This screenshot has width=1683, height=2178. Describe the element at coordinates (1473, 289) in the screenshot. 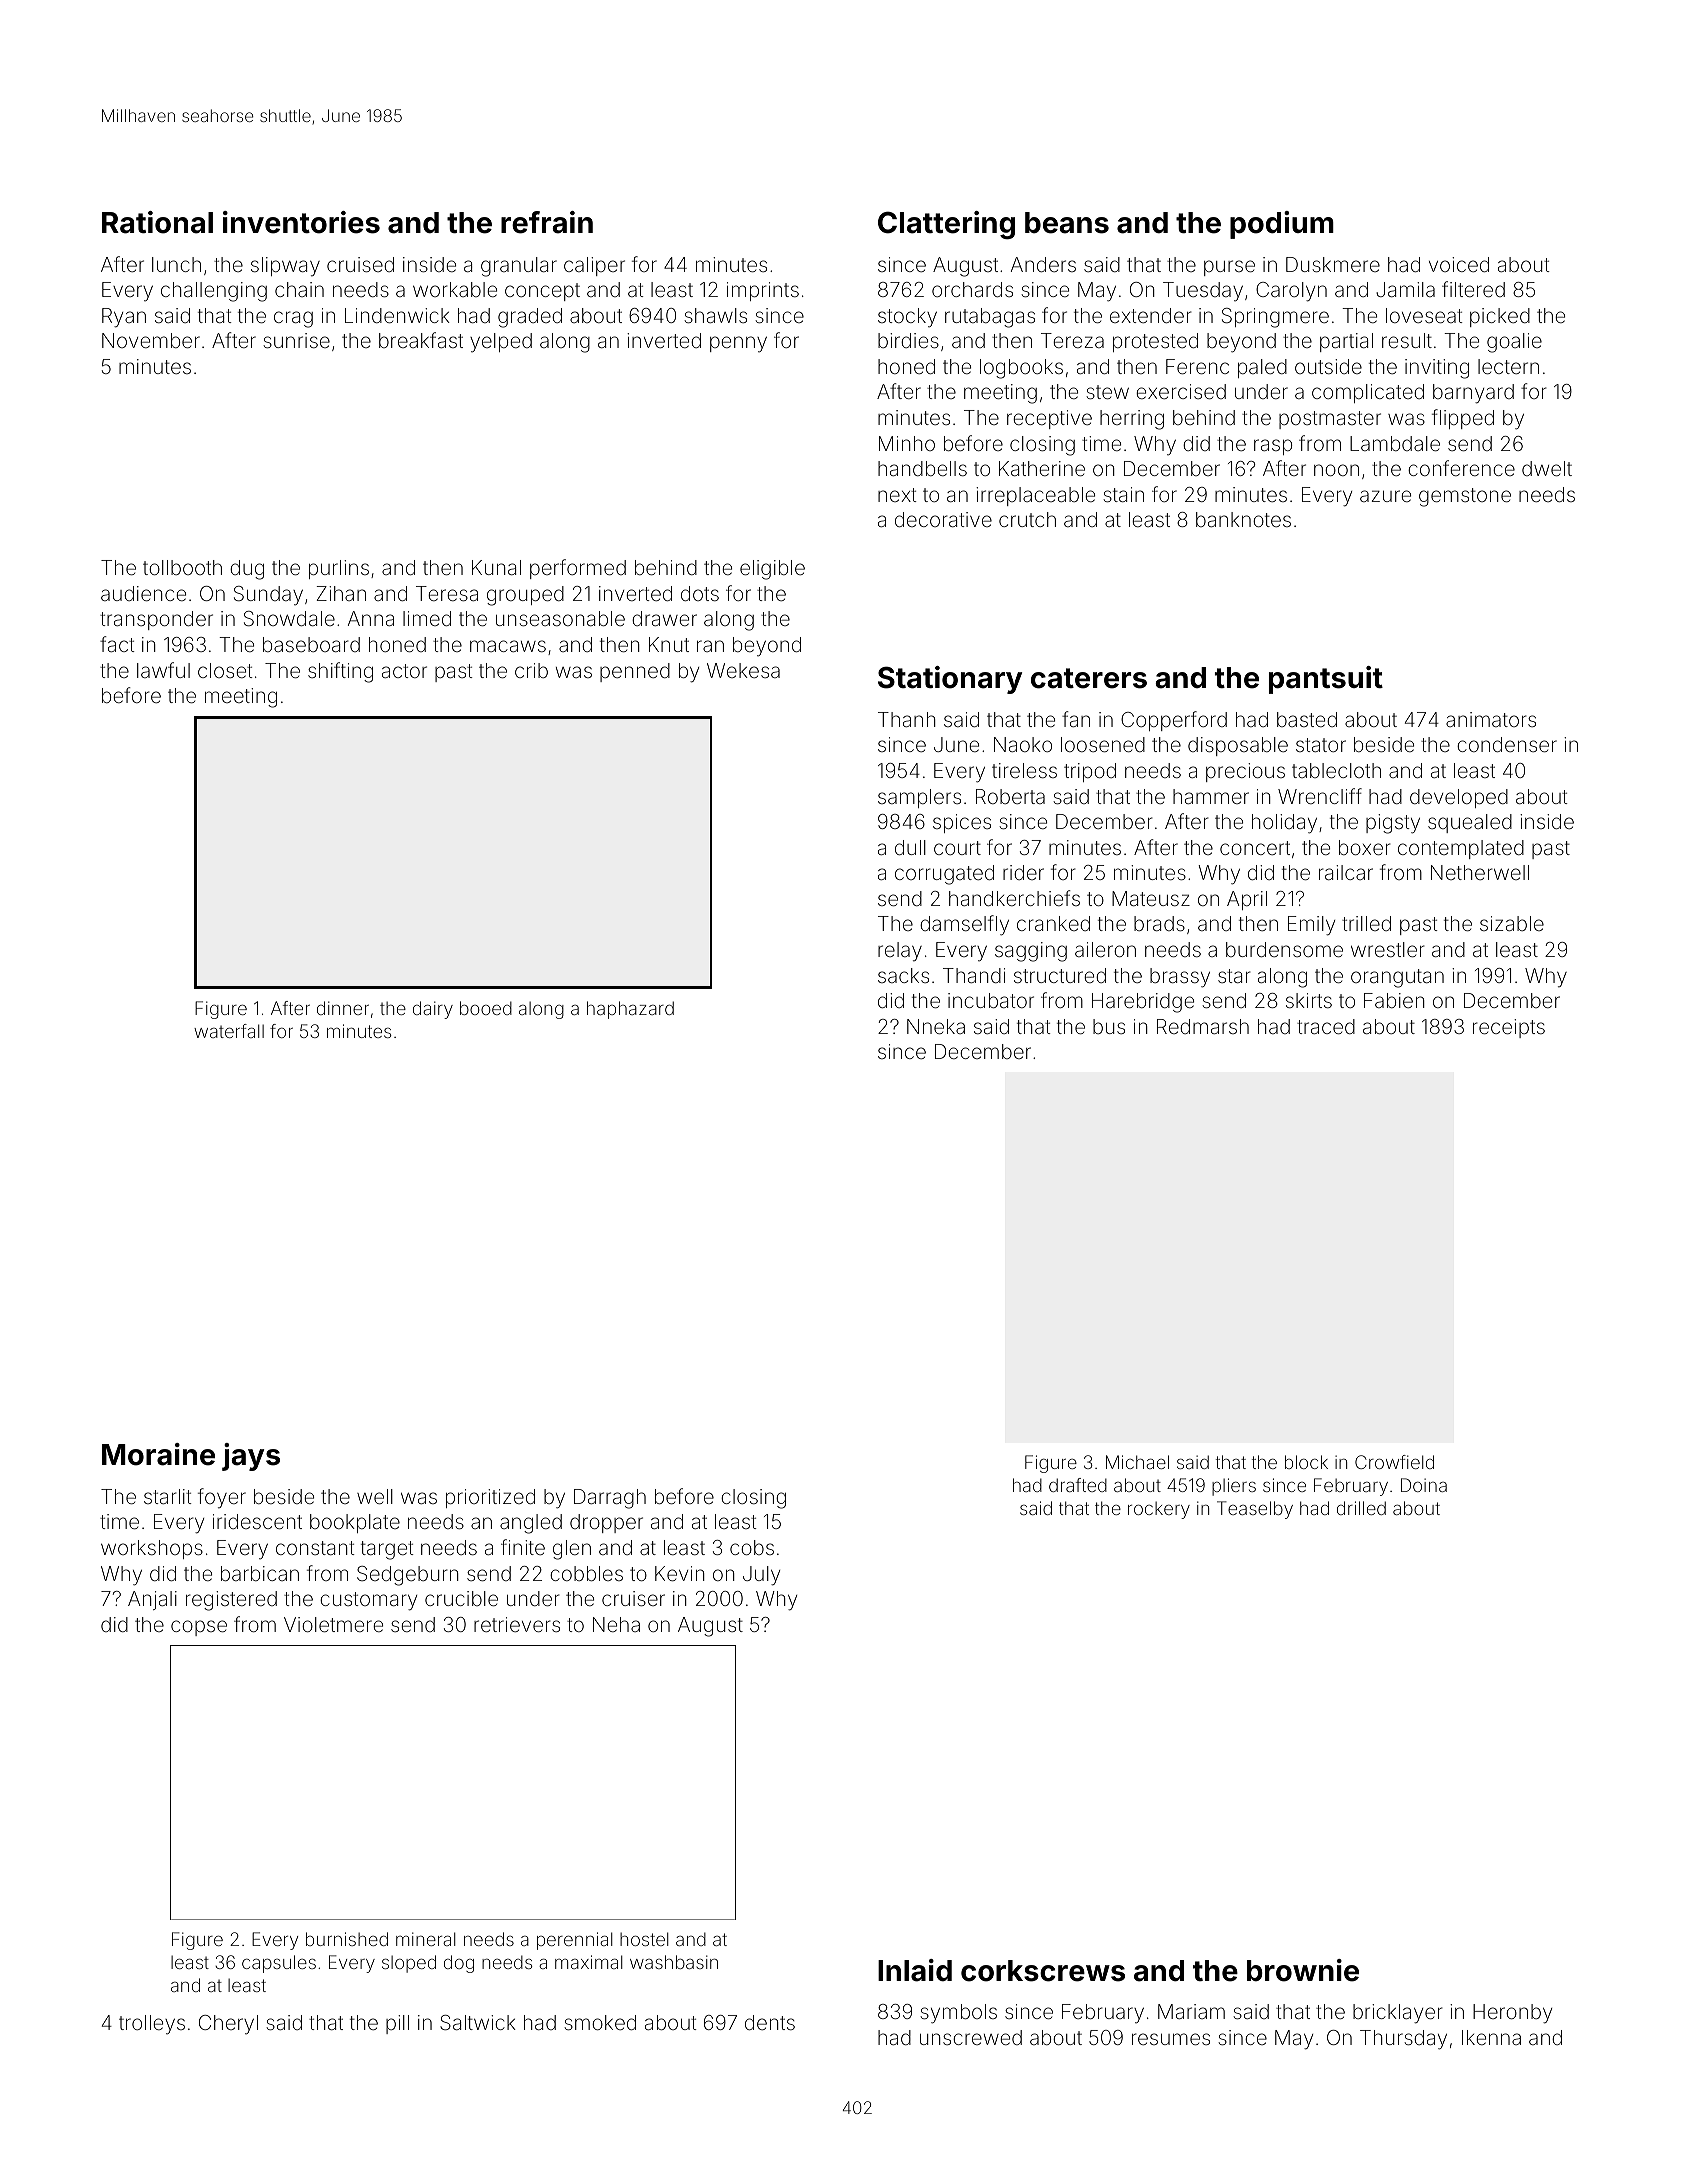

I see `filtered` at that location.
